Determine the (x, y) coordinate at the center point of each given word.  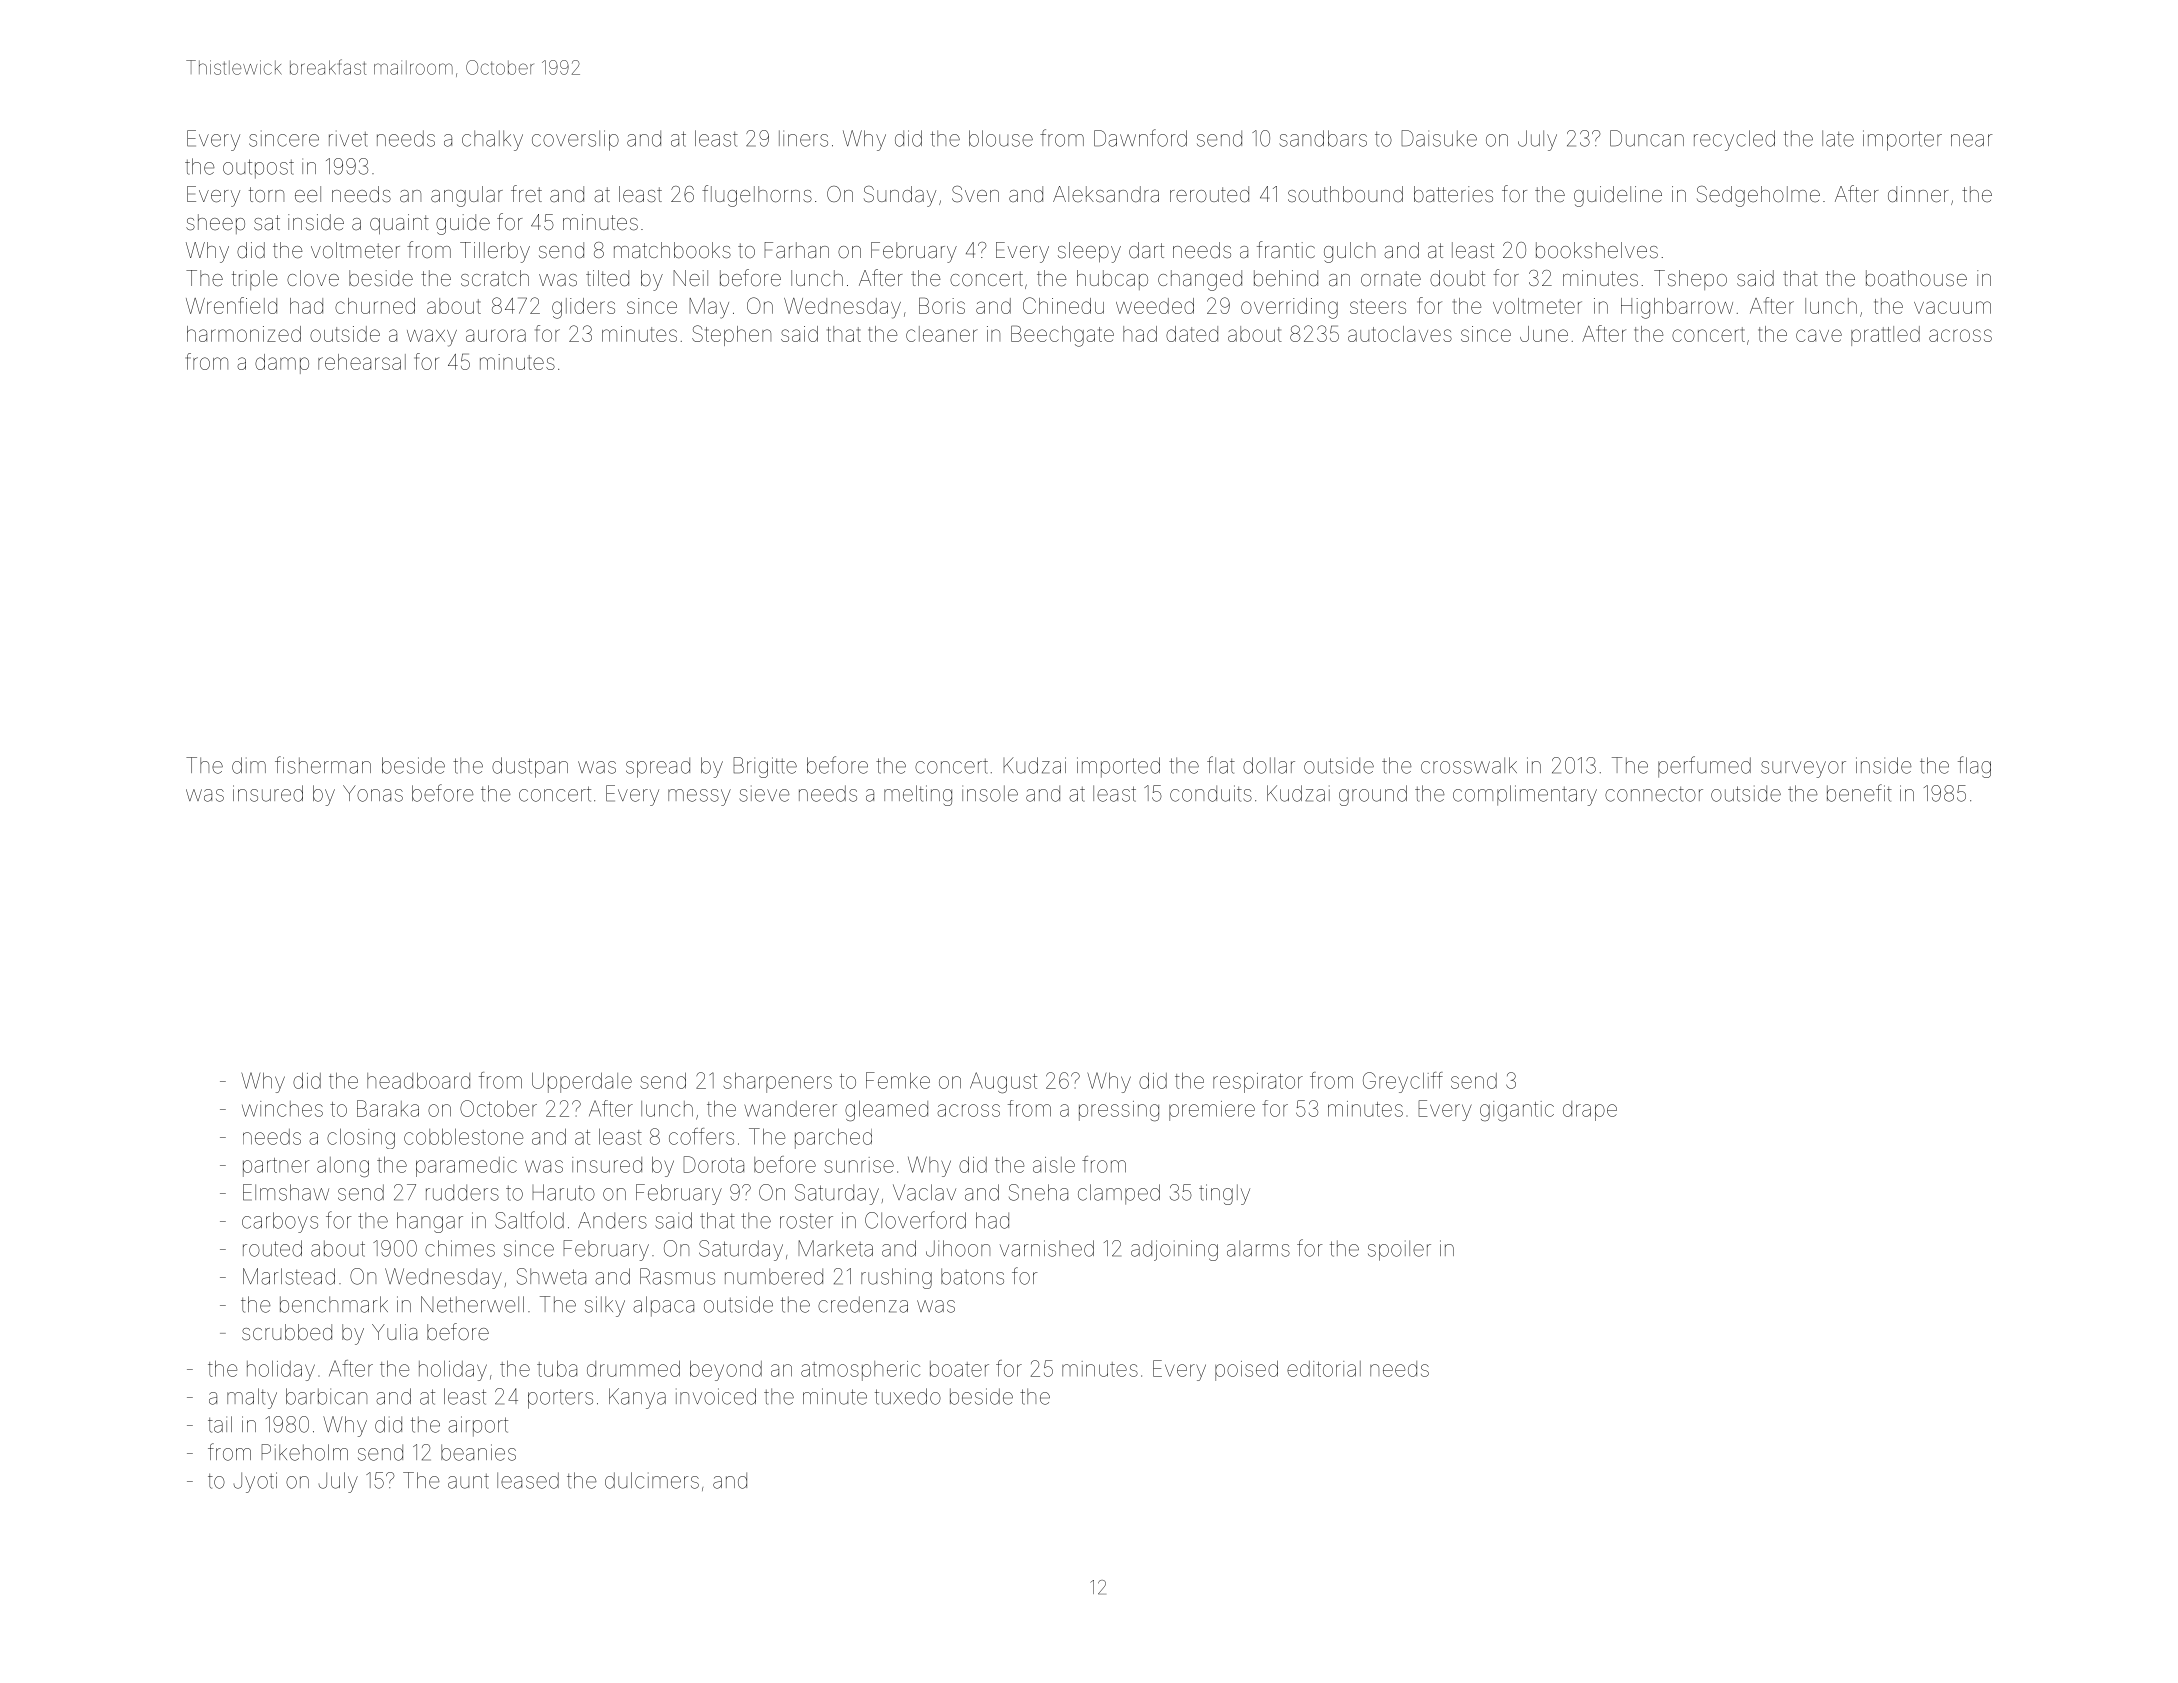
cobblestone (463, 1136)
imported (1118, 767)
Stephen (731, 335)
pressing (1119, 1111)
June (1544, 334)
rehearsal (362, 362)
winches (282, 1109)
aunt (468, 1481)
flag (1974, 767)
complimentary (1525, 795)
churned (375, 306)
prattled (1885, 336)
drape (1590, 1111)
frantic (1286, 249)
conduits (1211, 793)
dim (249, 765)
